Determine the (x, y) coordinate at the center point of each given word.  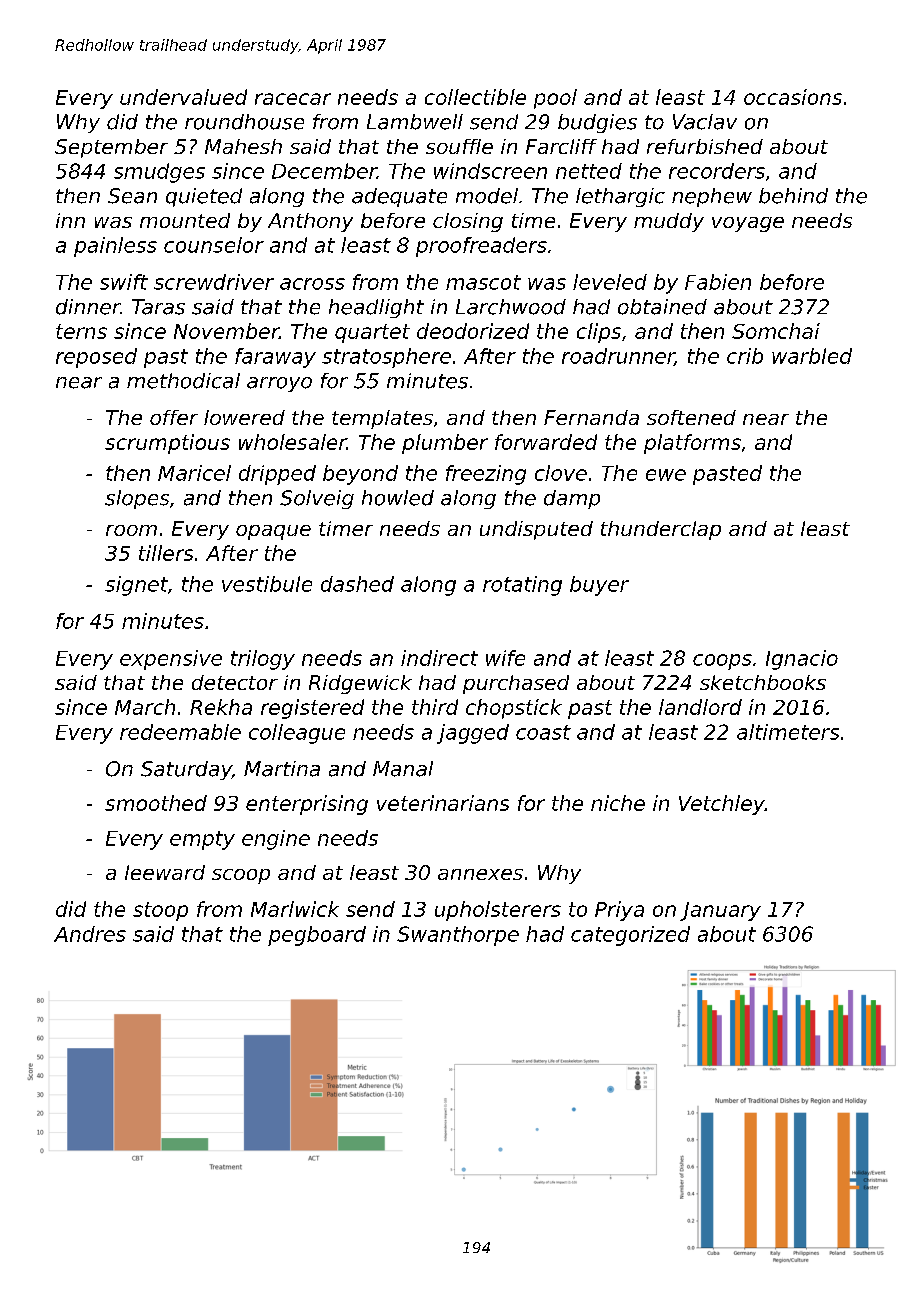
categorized (630, 936)
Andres (90, 934)
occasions (793, 97)
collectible (475, 97)
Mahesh (243, 146)
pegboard (317, 936)
